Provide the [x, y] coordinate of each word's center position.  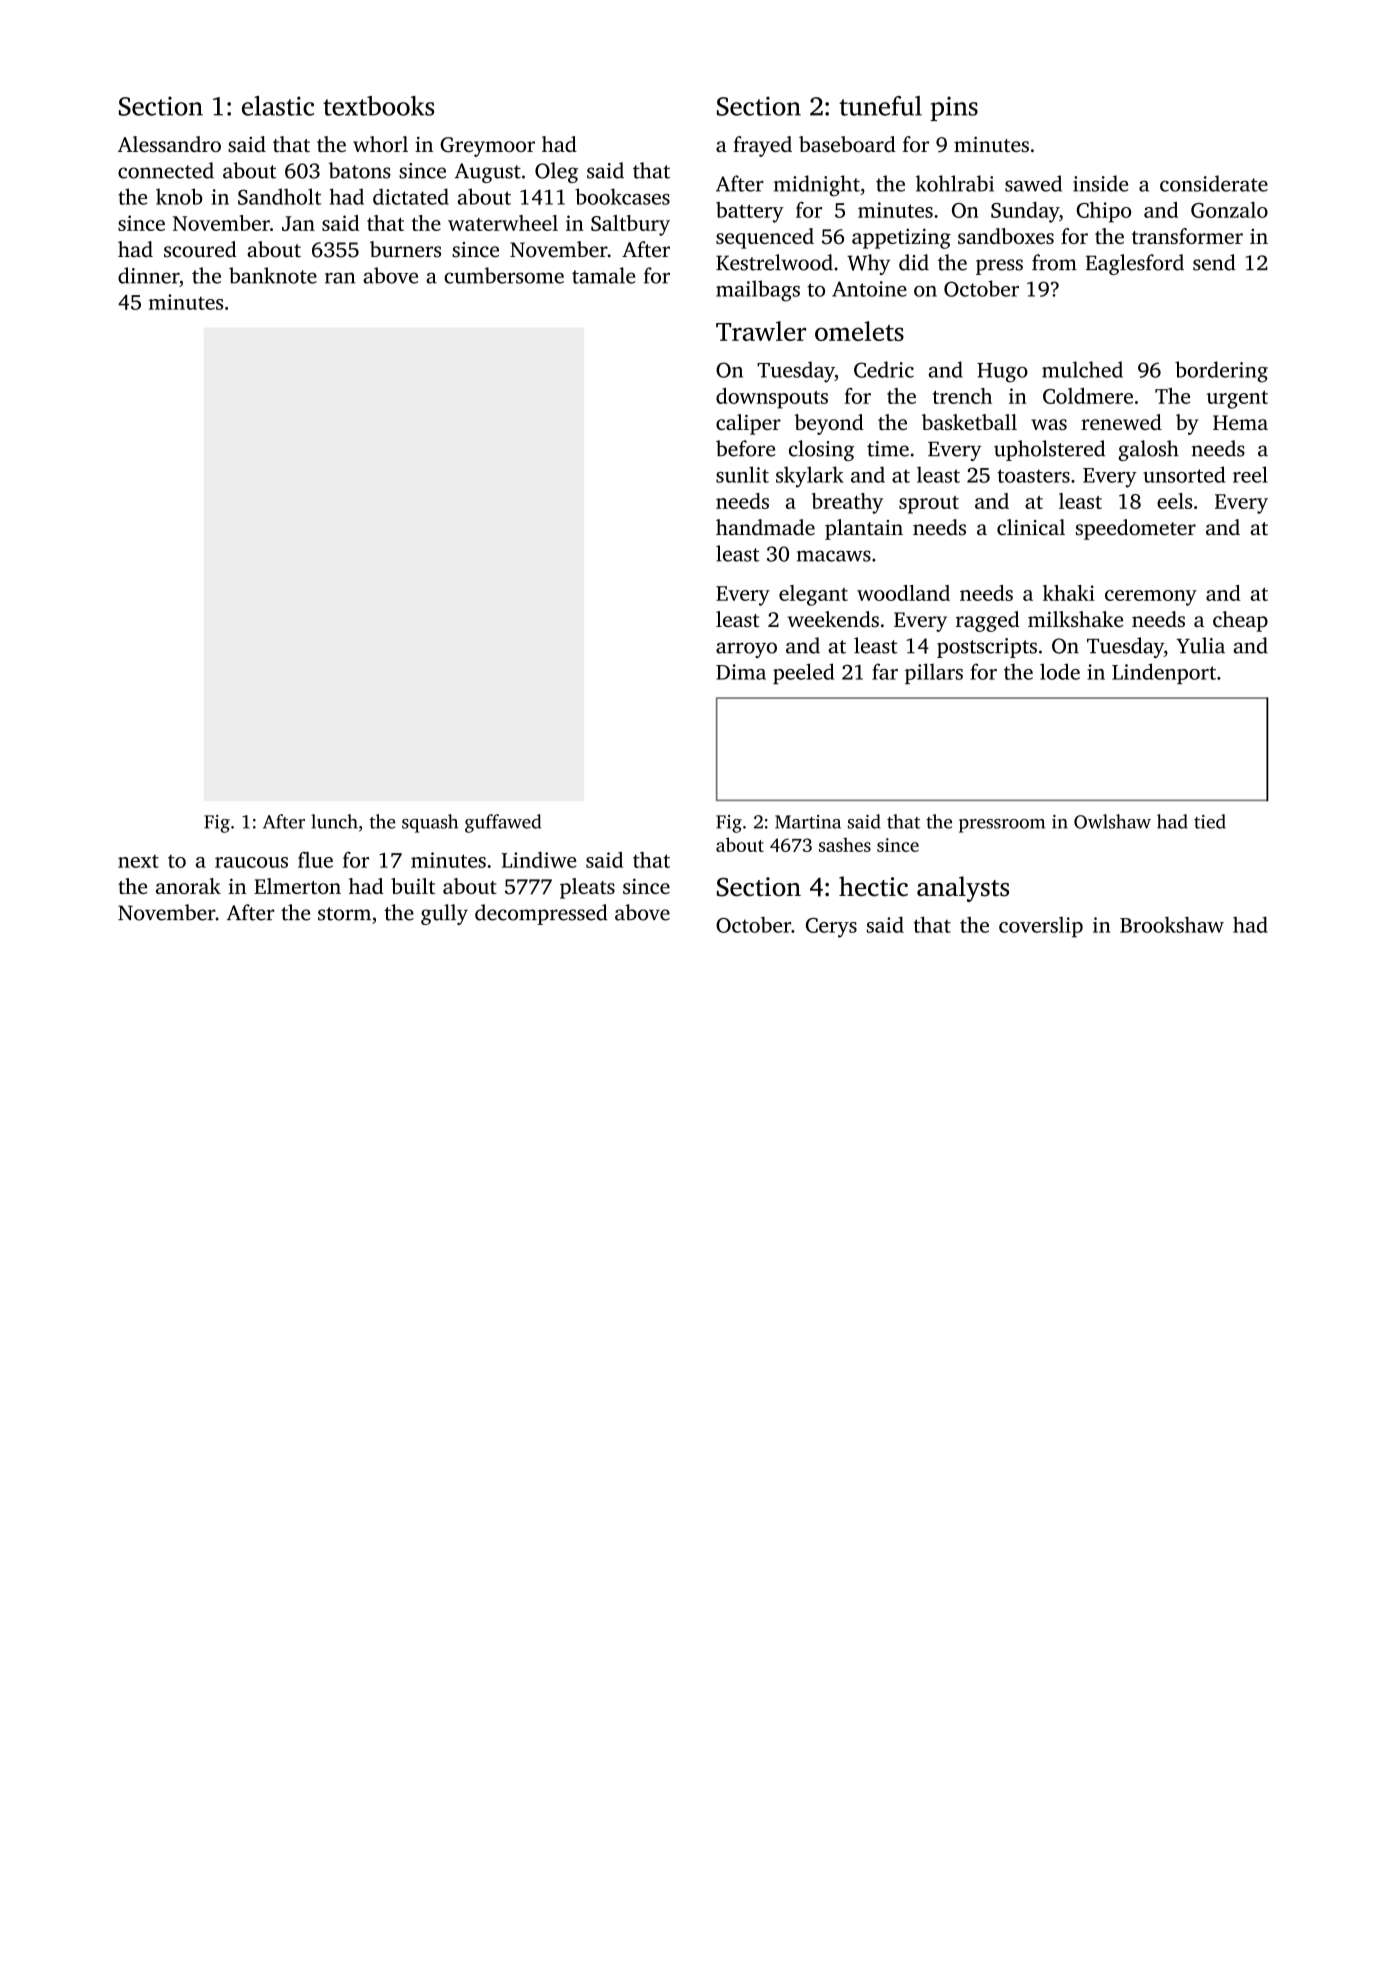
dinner [148, 275]
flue [315, 860]
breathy [847, 503]
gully [444, 914]
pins [954, 108]
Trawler [761, 331]
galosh [1148, 450]
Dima [741, 672]
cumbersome [504, 275]
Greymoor [487, 147]
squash [430, 823]
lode [1060, 671]
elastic [278, 106]
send [1214, 262]
